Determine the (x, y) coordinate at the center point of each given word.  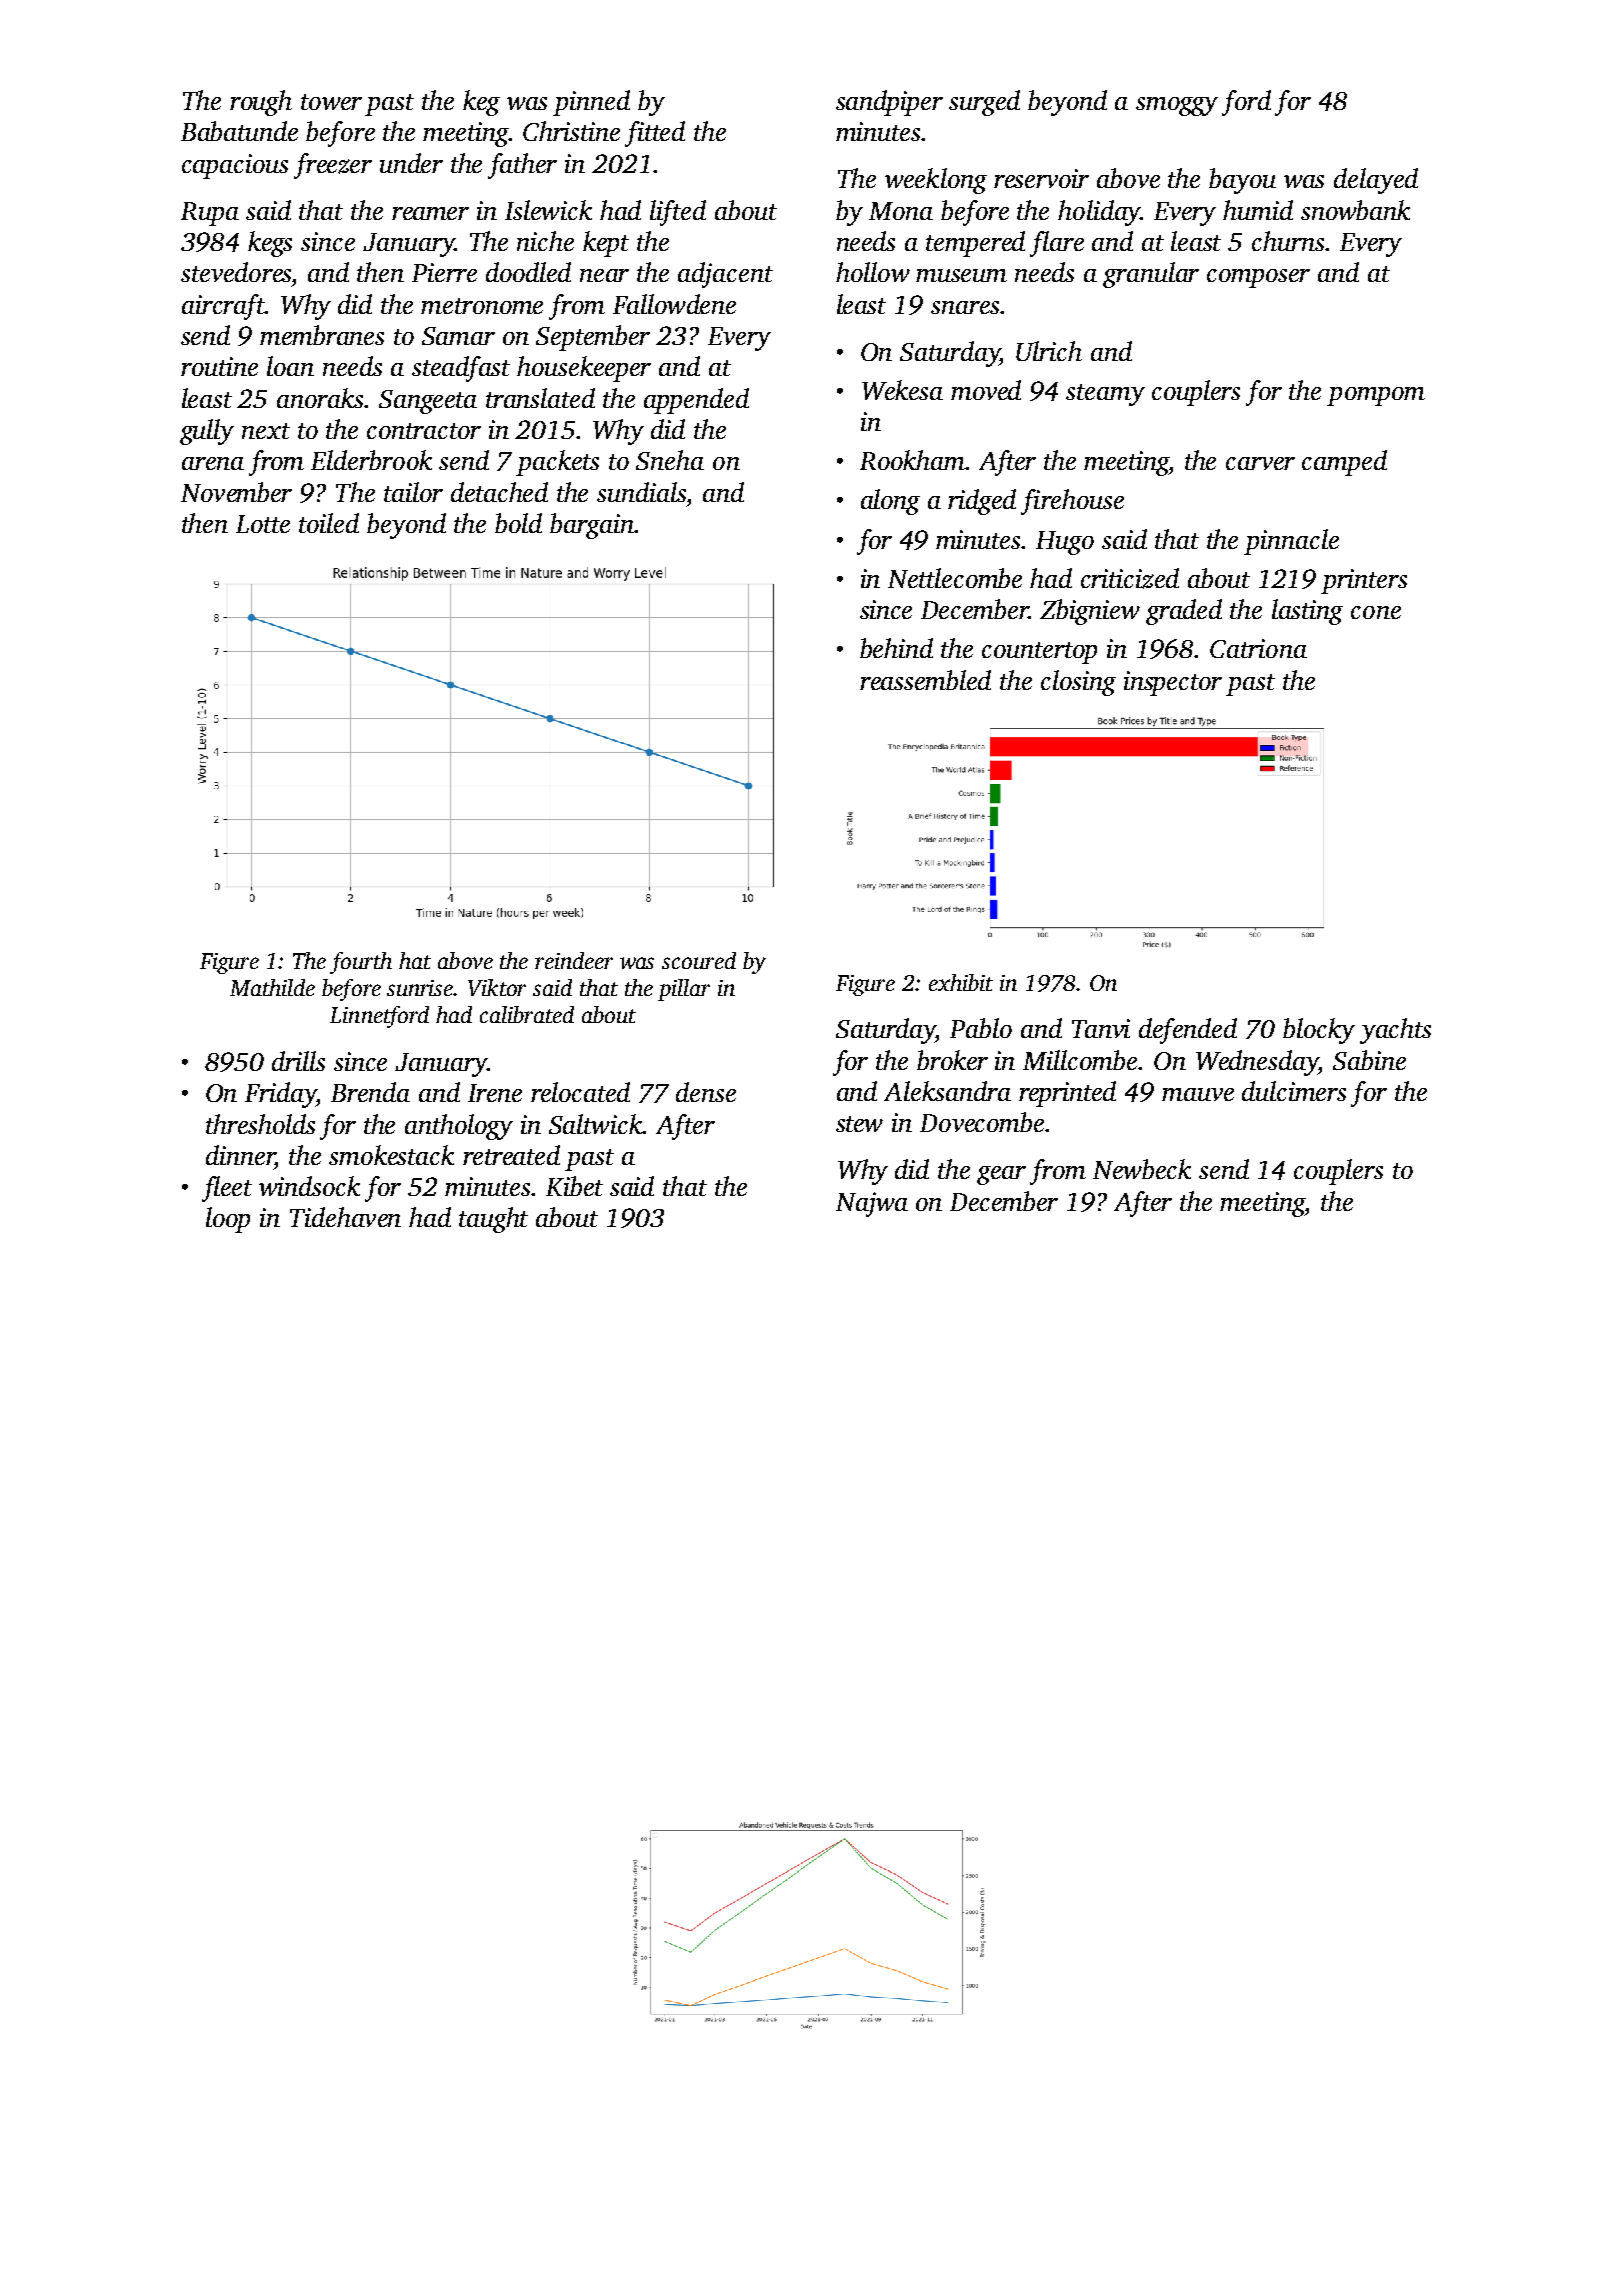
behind (896, 648)
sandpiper (889, 103)
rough (261, 103)
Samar (458, 336)
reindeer (574, 960)
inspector (1173, 683)
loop (228, 1220)
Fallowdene (674, 304)
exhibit (961, 982)
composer (1258, 278)
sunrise (420, 988)
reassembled (925, 680)
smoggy (1177, 106)
